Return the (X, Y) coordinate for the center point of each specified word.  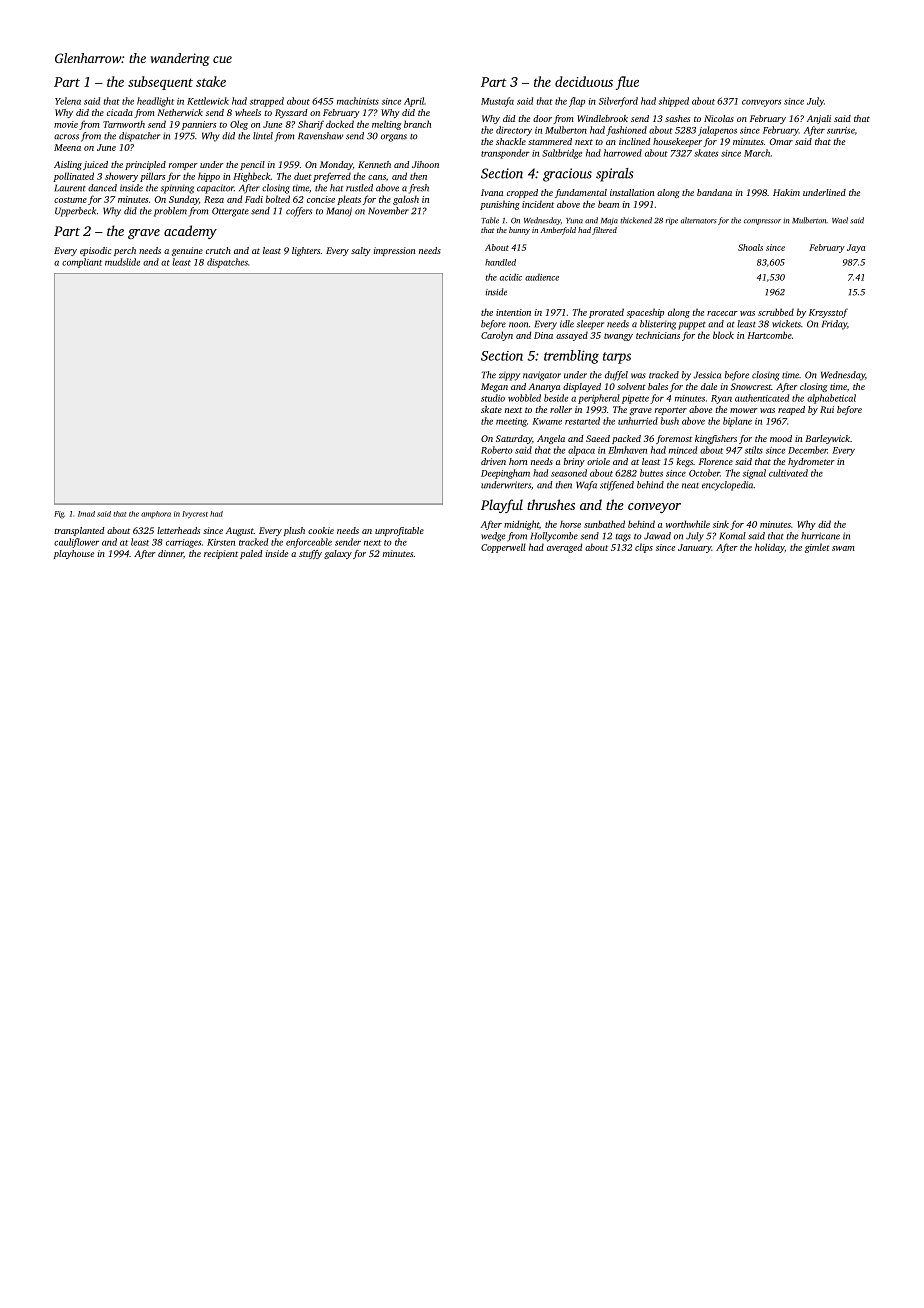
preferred (332, 177)
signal (754, 474)
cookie (321, 530)
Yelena (68, 101)
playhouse (74, 554)
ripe (672, 222)
